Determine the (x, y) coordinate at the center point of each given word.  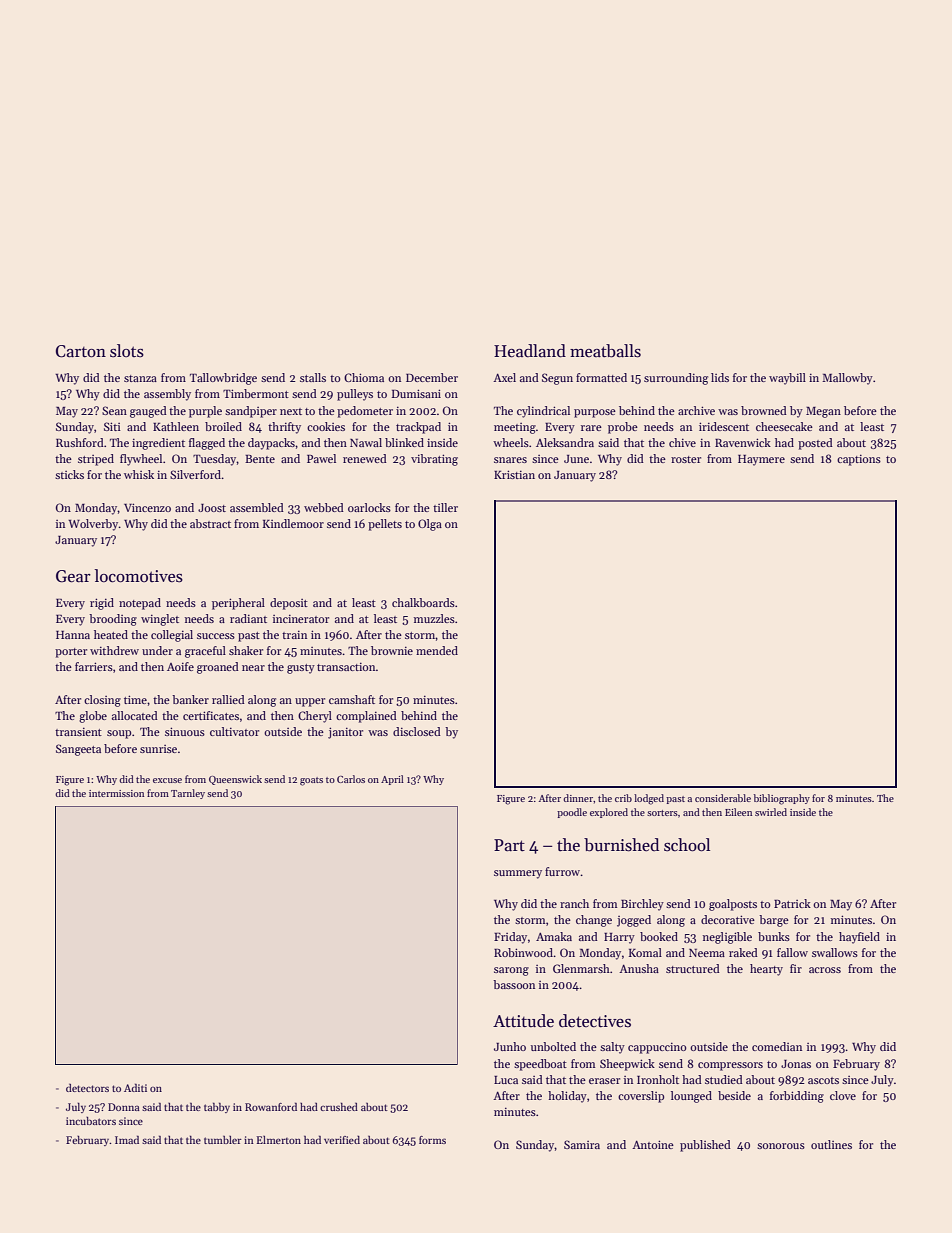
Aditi (135, 1088)
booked (659, 936)
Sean (114, 410)
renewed (365, 458)
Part (509, 845)
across (825, 970)
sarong (511, 971)
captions (859, 460)
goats (311, 781)
